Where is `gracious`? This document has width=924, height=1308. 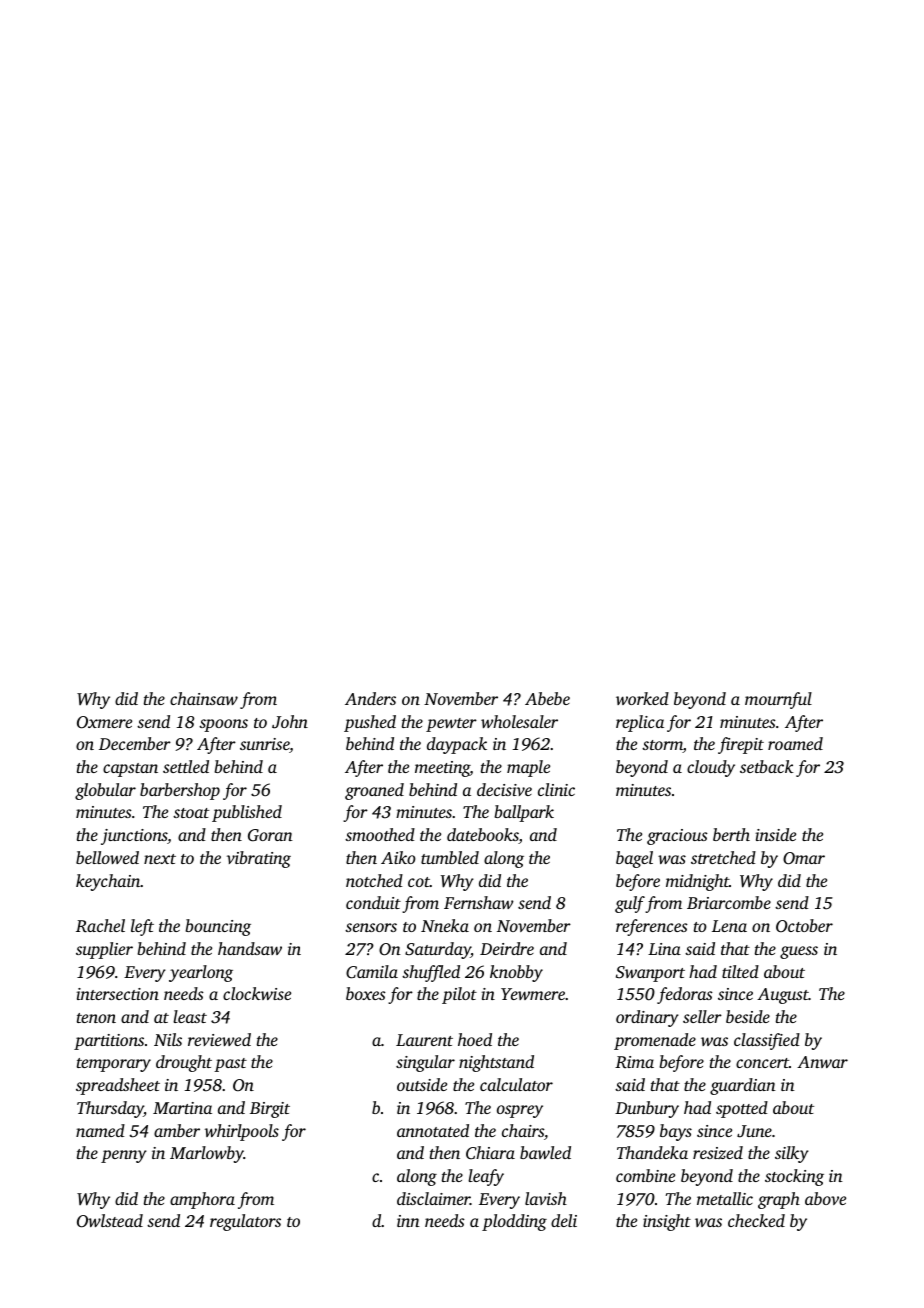
gracious is located at coordinates (677, 837).
